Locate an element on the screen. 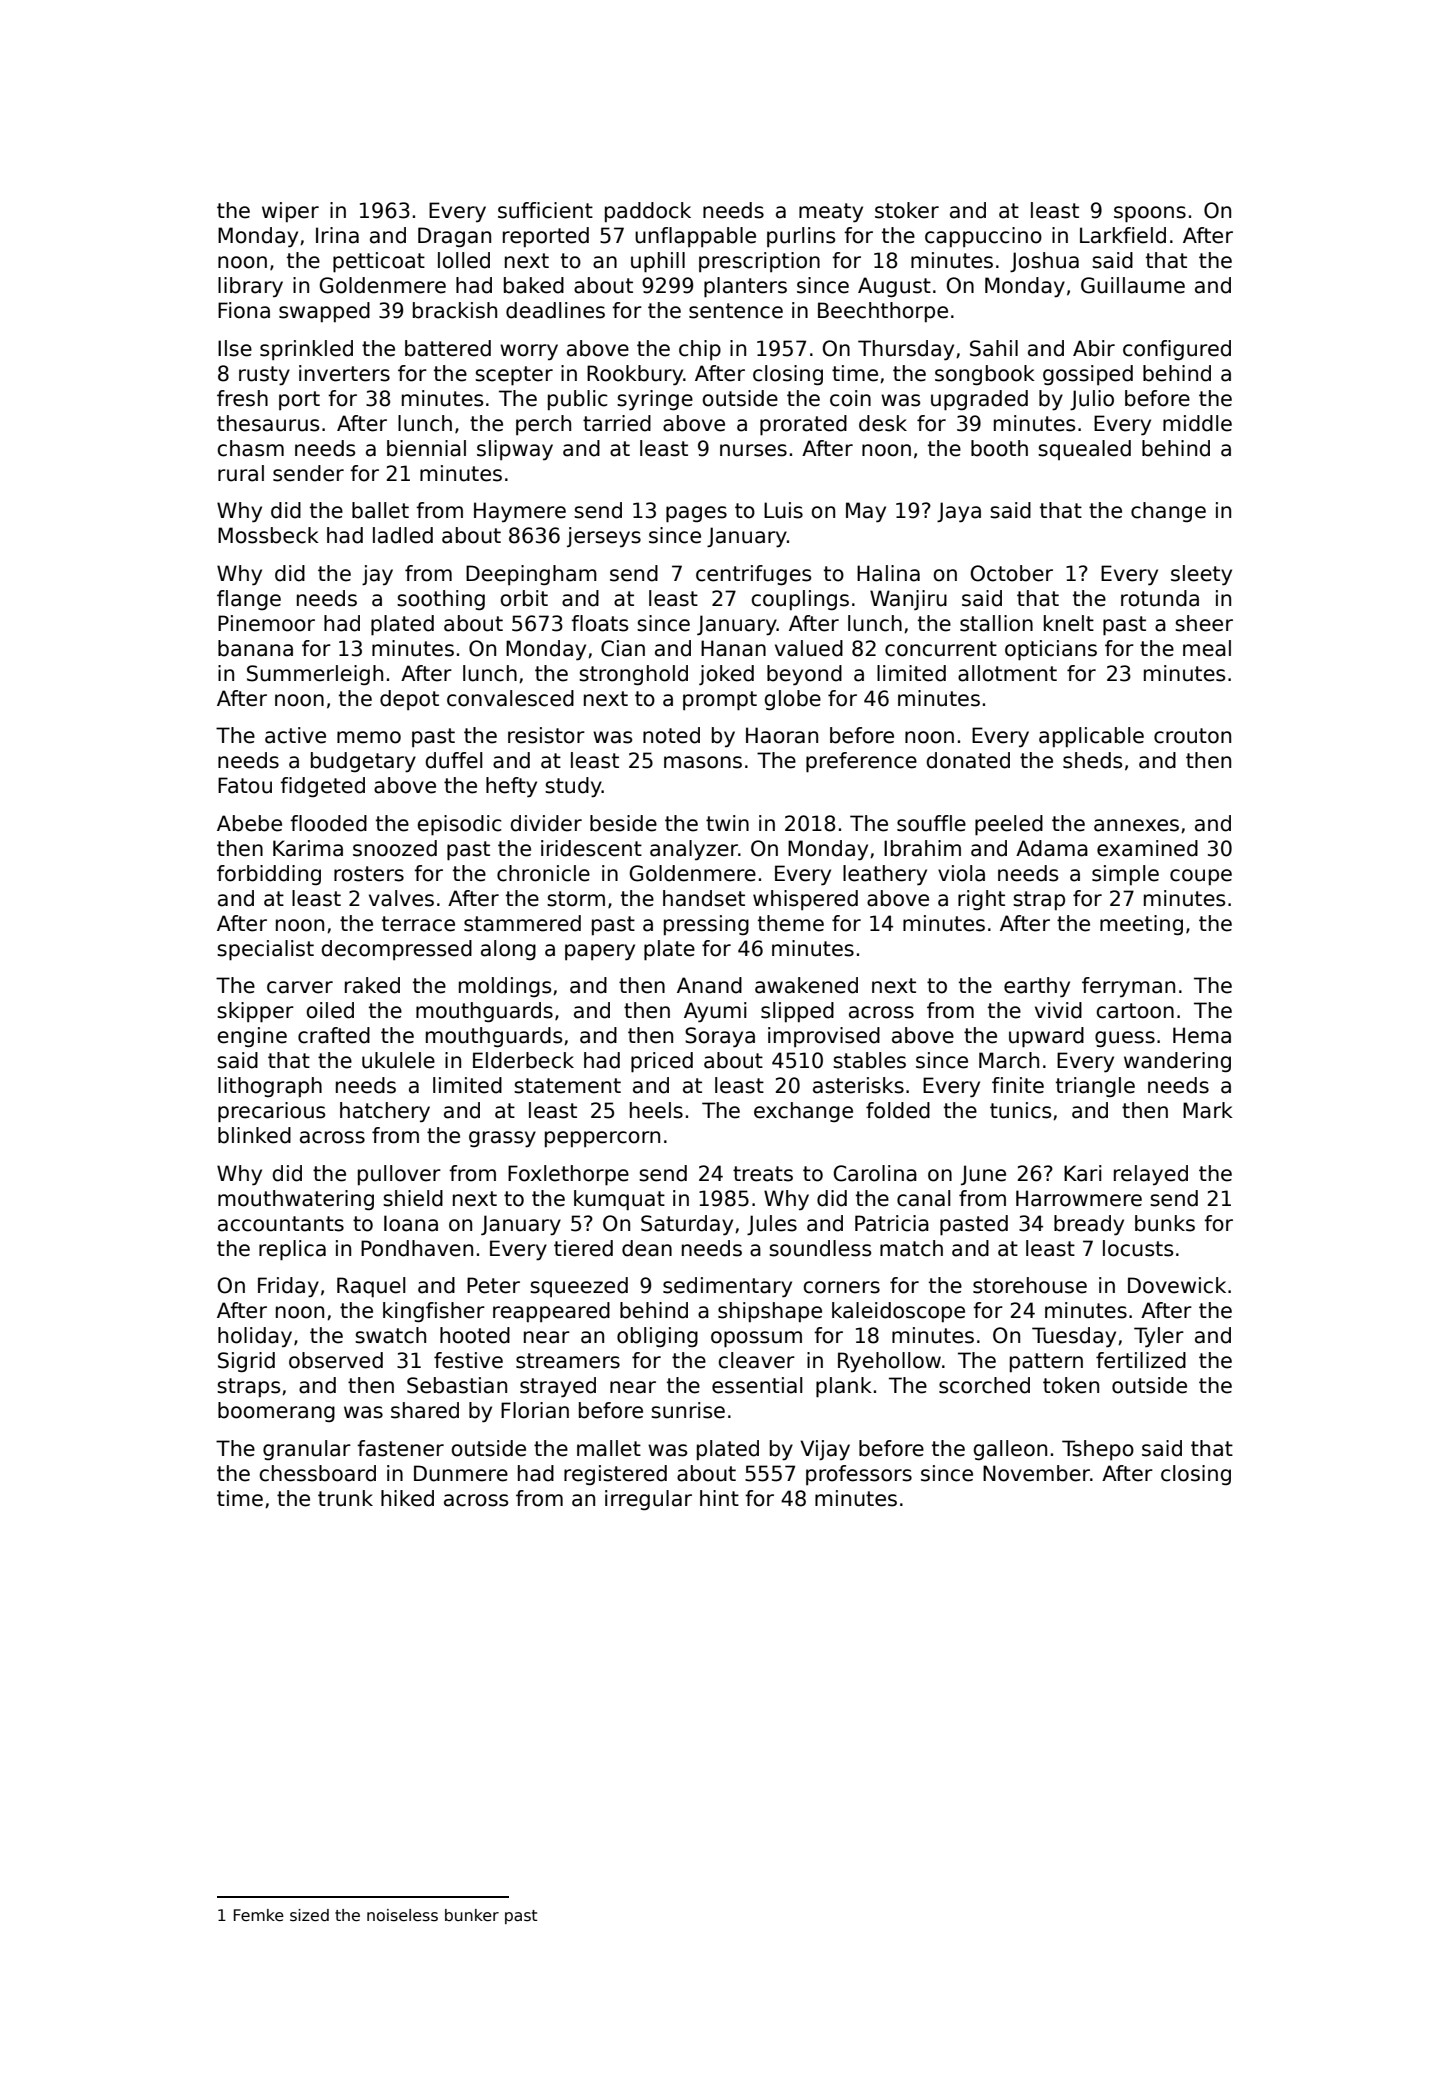 Image resolution: width=1450 pixels, height=2100 pixels. Dovewick is located at coordinates (1177, 1285).
